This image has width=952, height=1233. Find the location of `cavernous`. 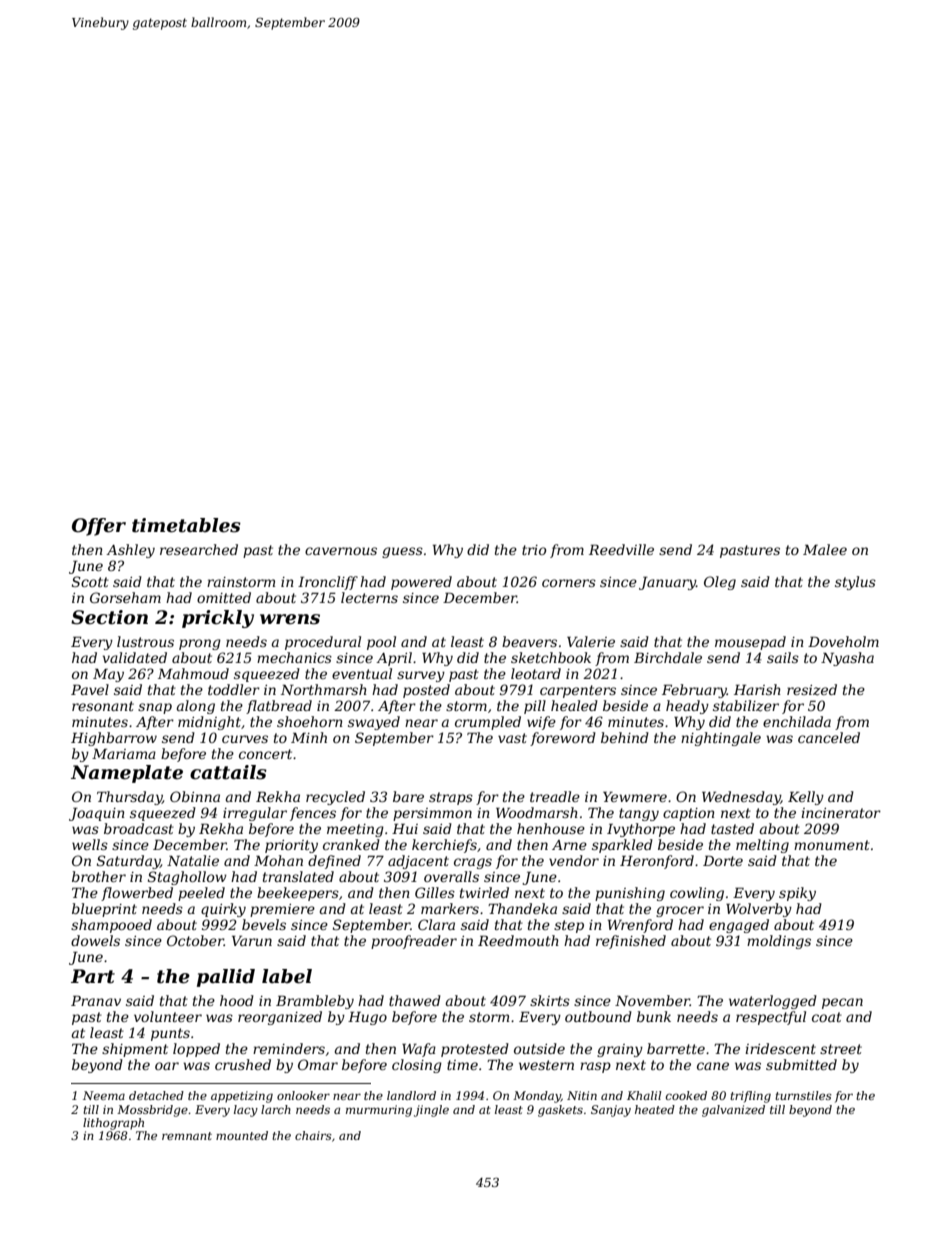

cavernous is located at coordinates (341, 551).
